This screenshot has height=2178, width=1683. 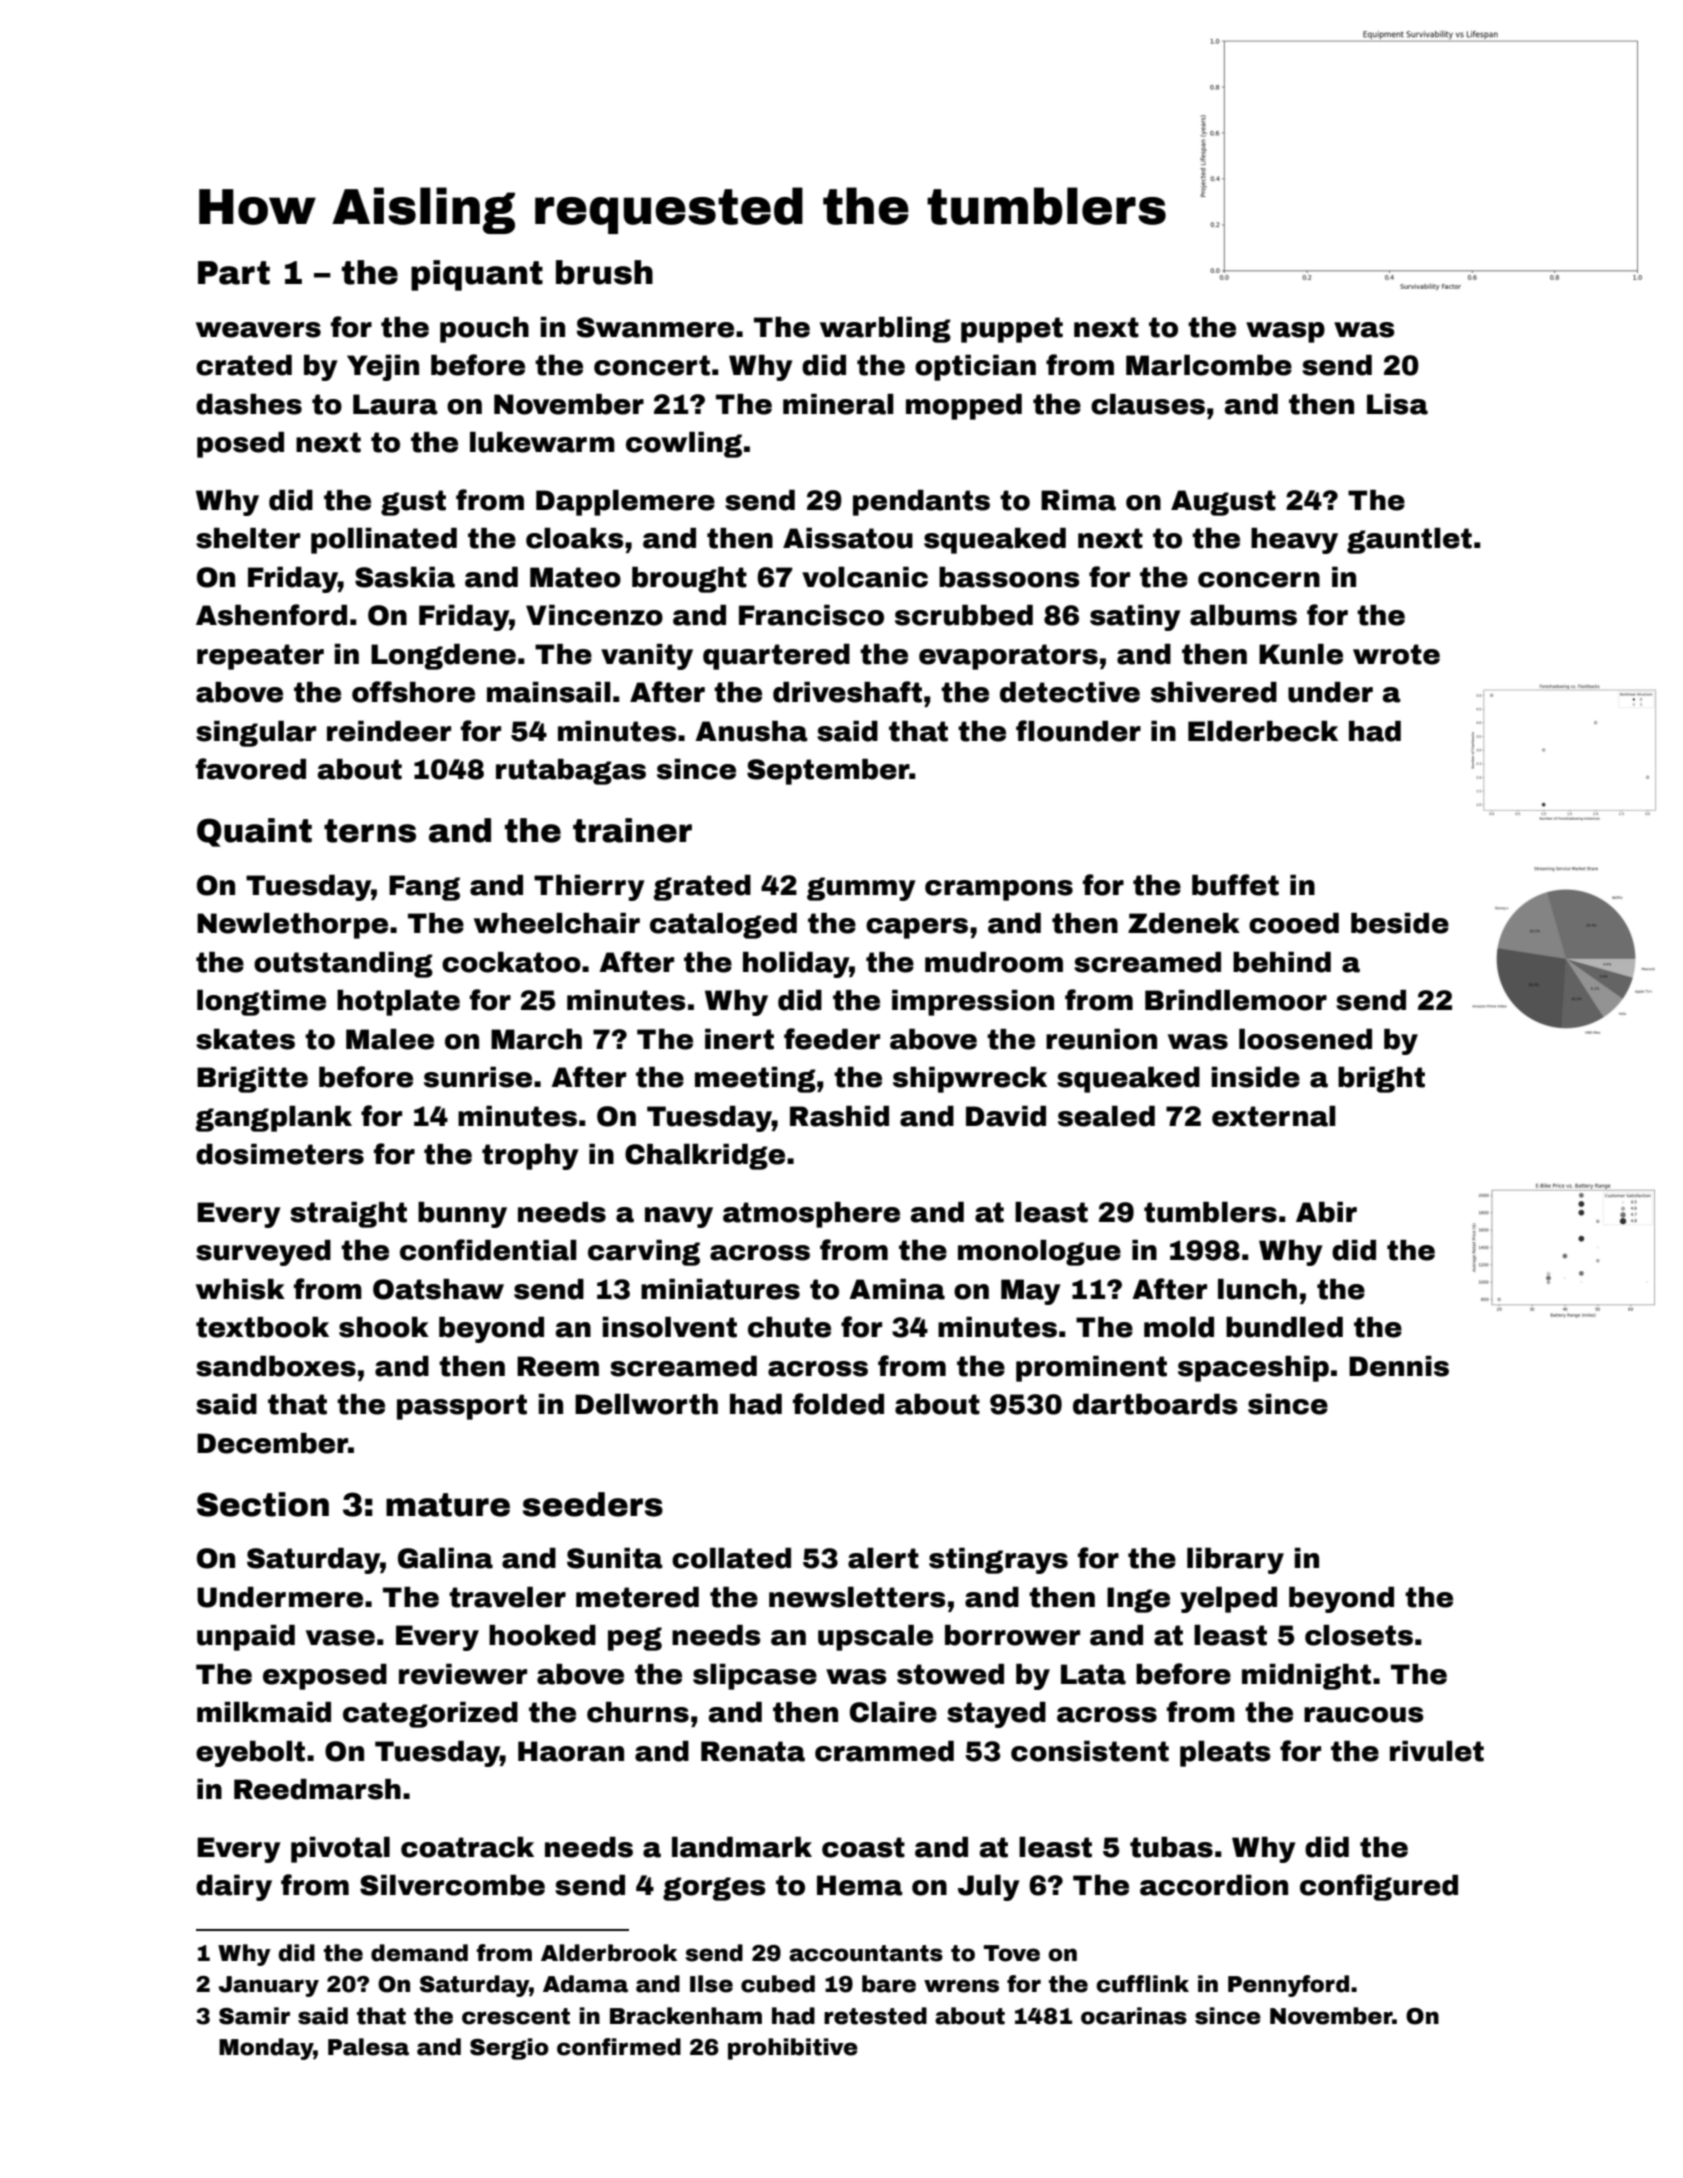 I want to click on driveshaft, so click(x=847, y=692).
